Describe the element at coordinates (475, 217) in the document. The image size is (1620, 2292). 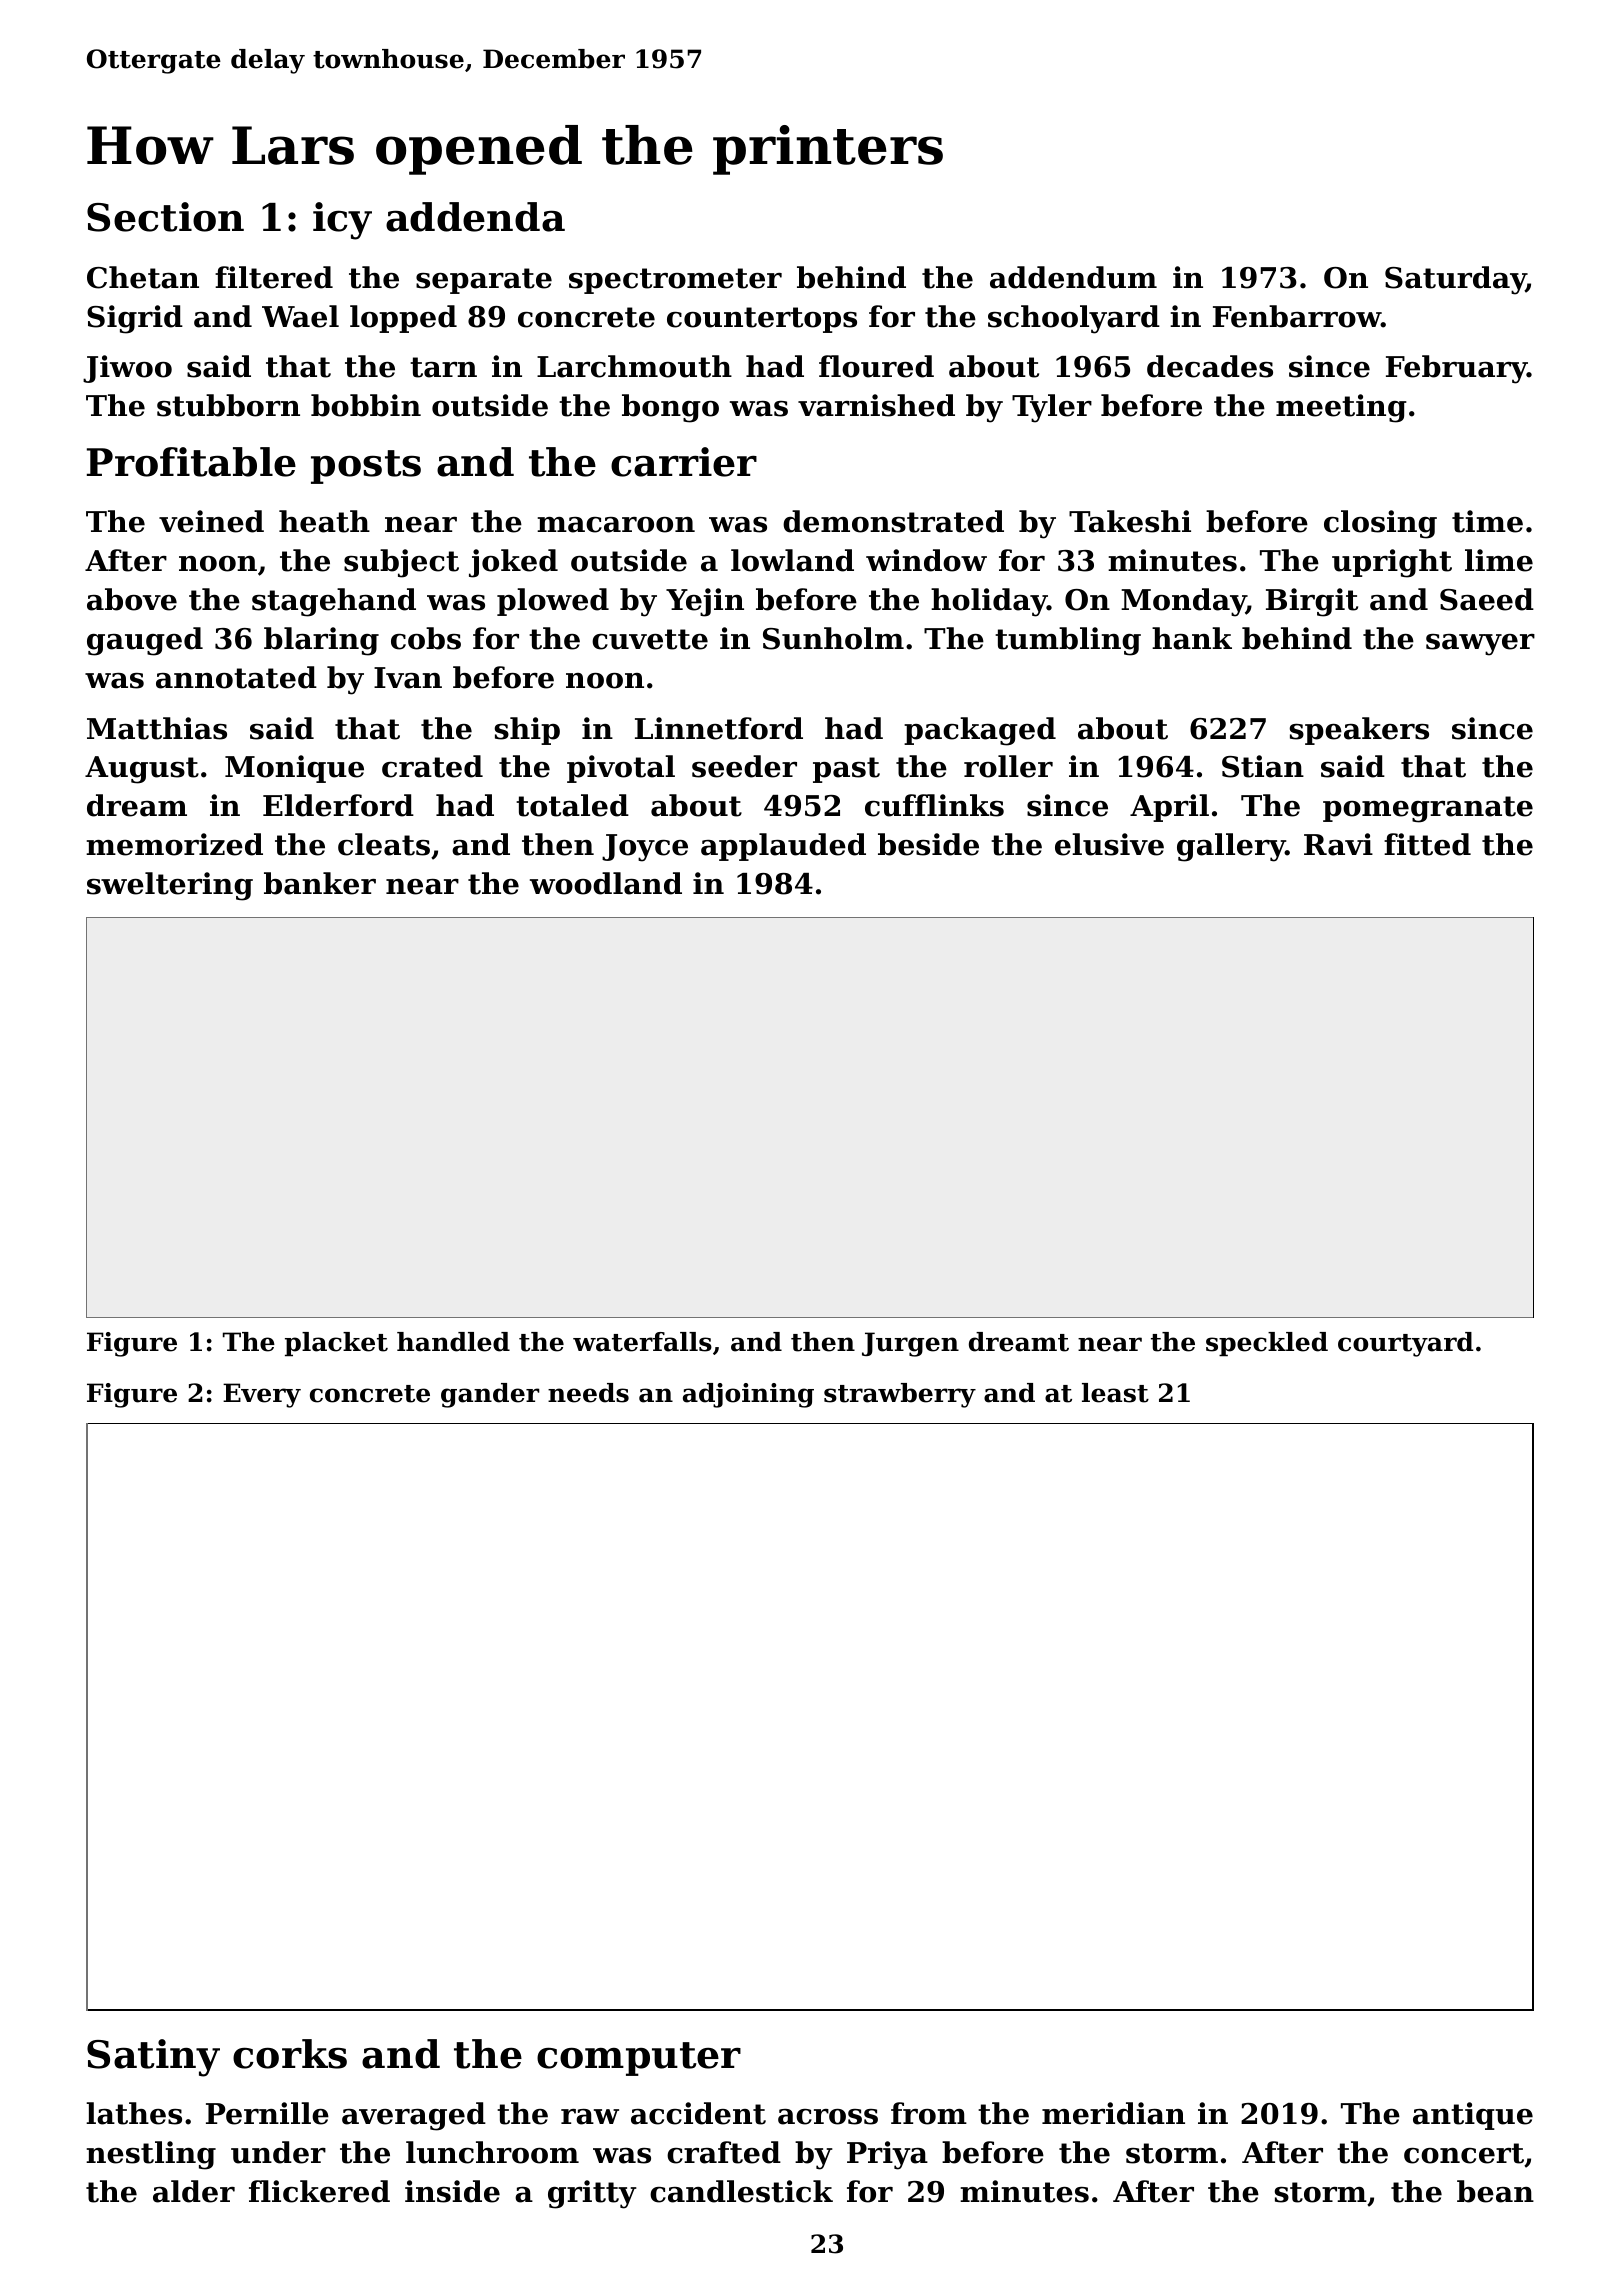
I see `addenda` at that location.
